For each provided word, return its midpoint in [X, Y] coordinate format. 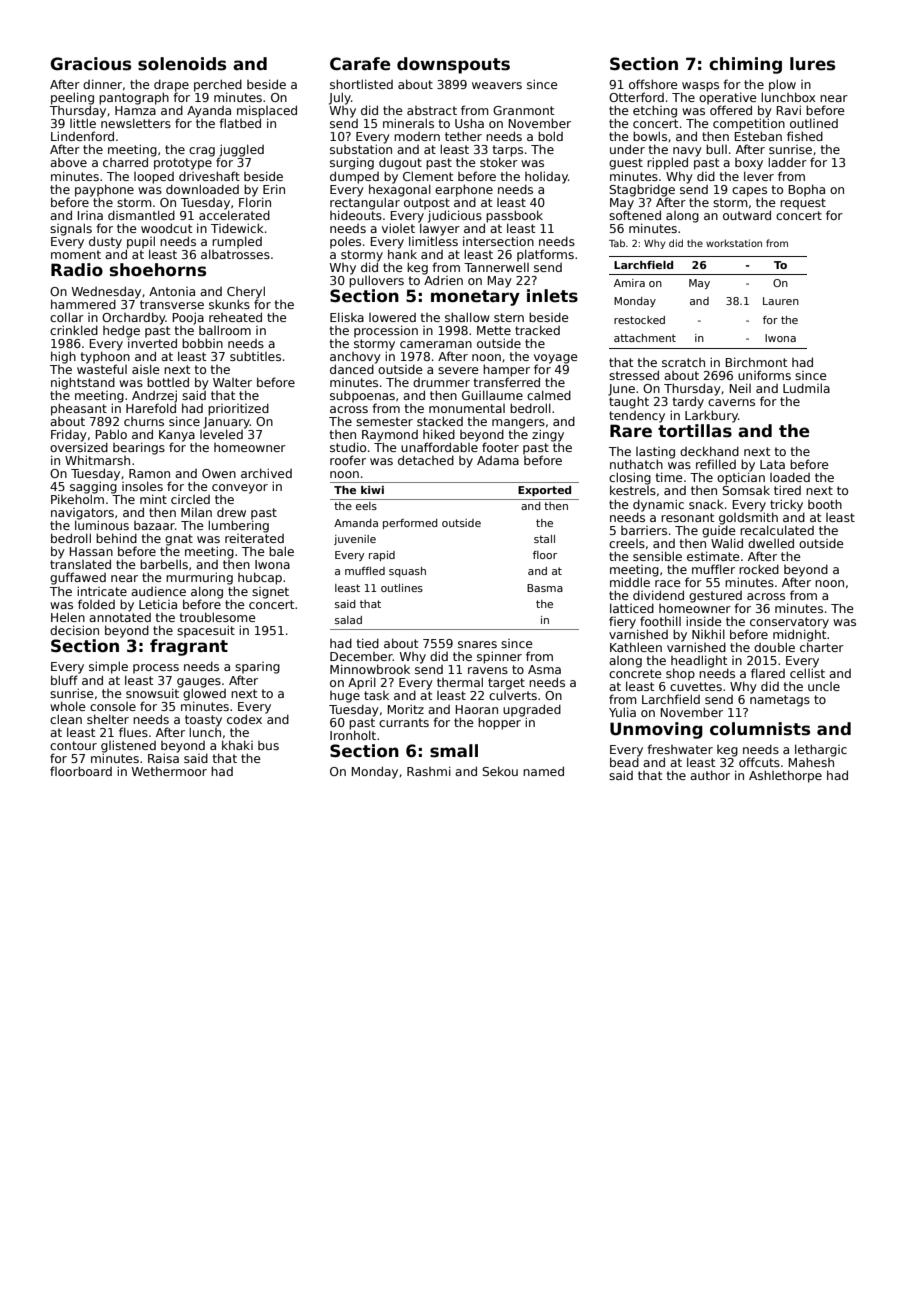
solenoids [182, 64]
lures [812, 64]
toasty [203, 721]
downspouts [453, 65]
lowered [392, 317]
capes [749, 192]
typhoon [105, 357]
